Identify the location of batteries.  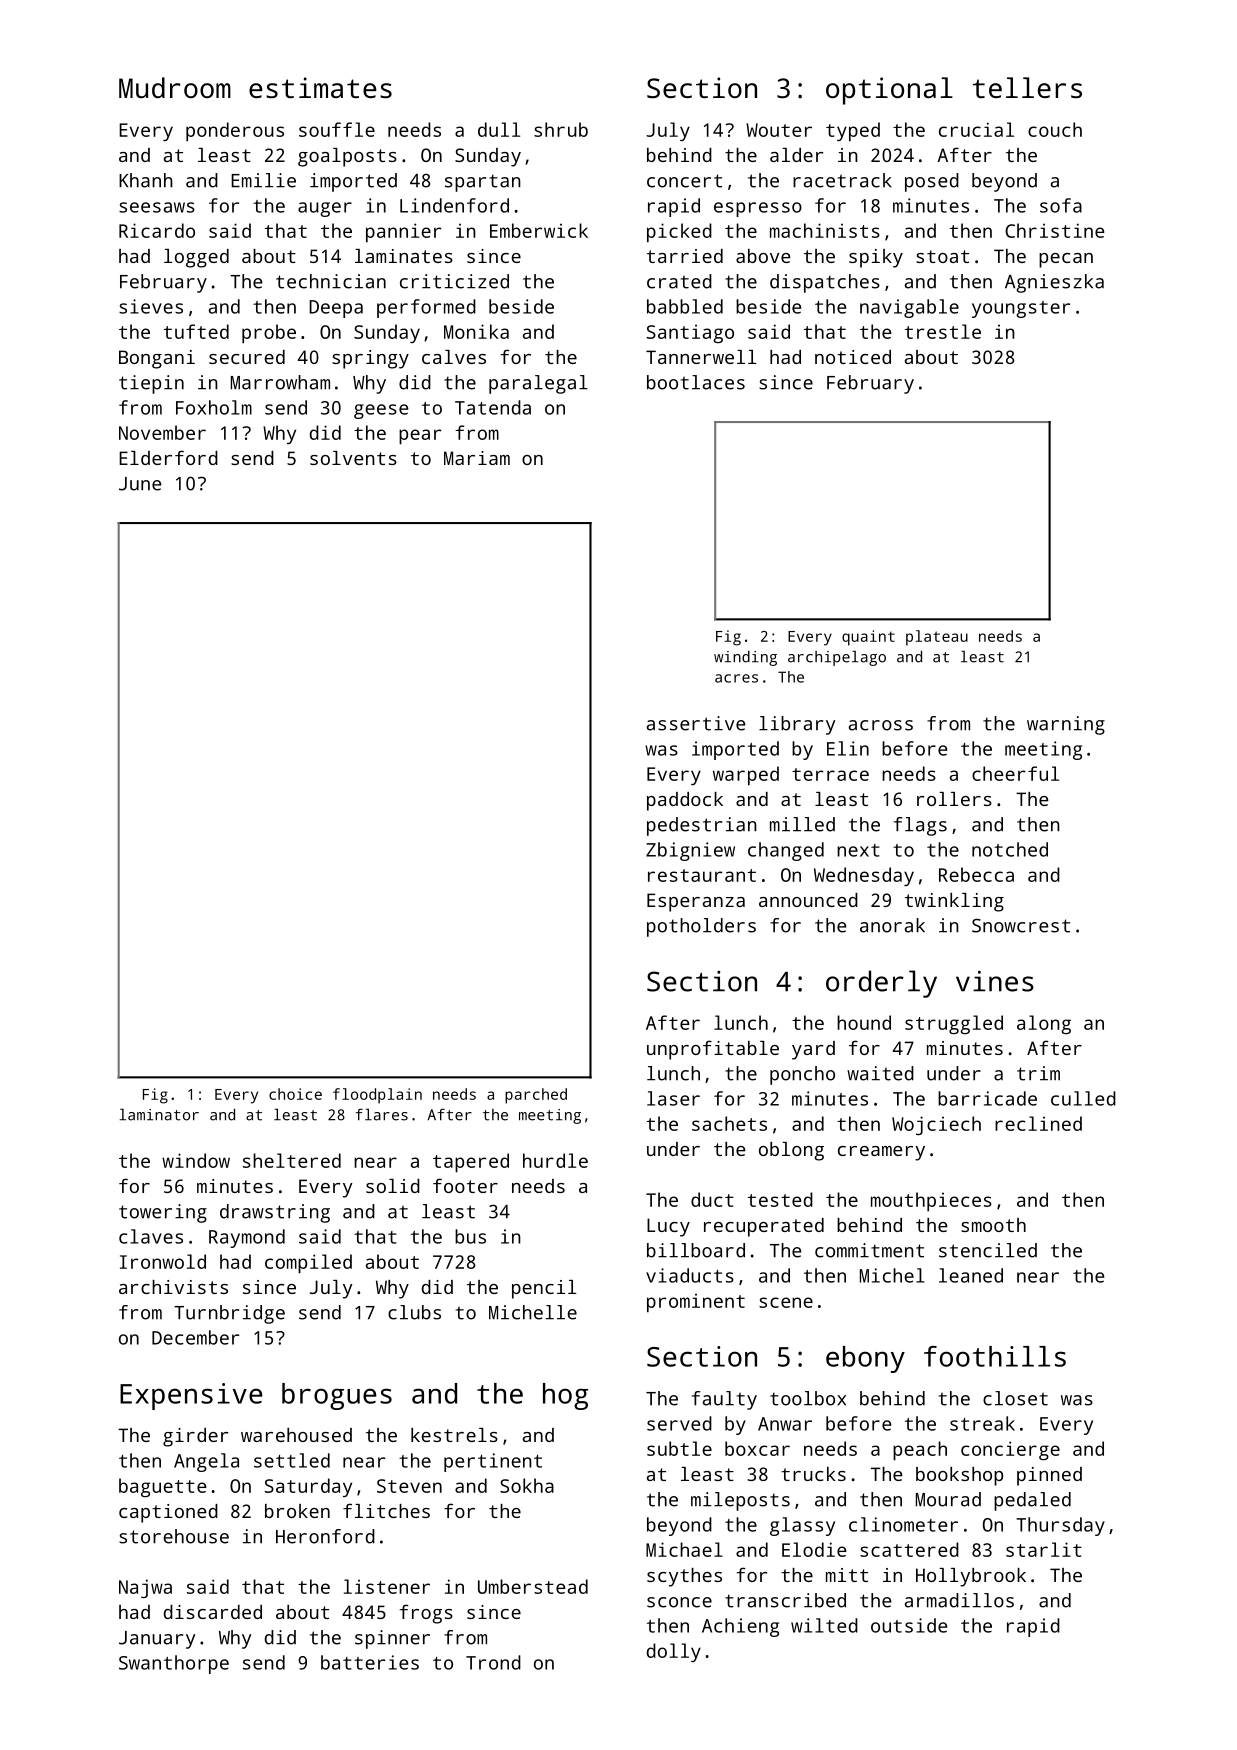
(370, 1662).
